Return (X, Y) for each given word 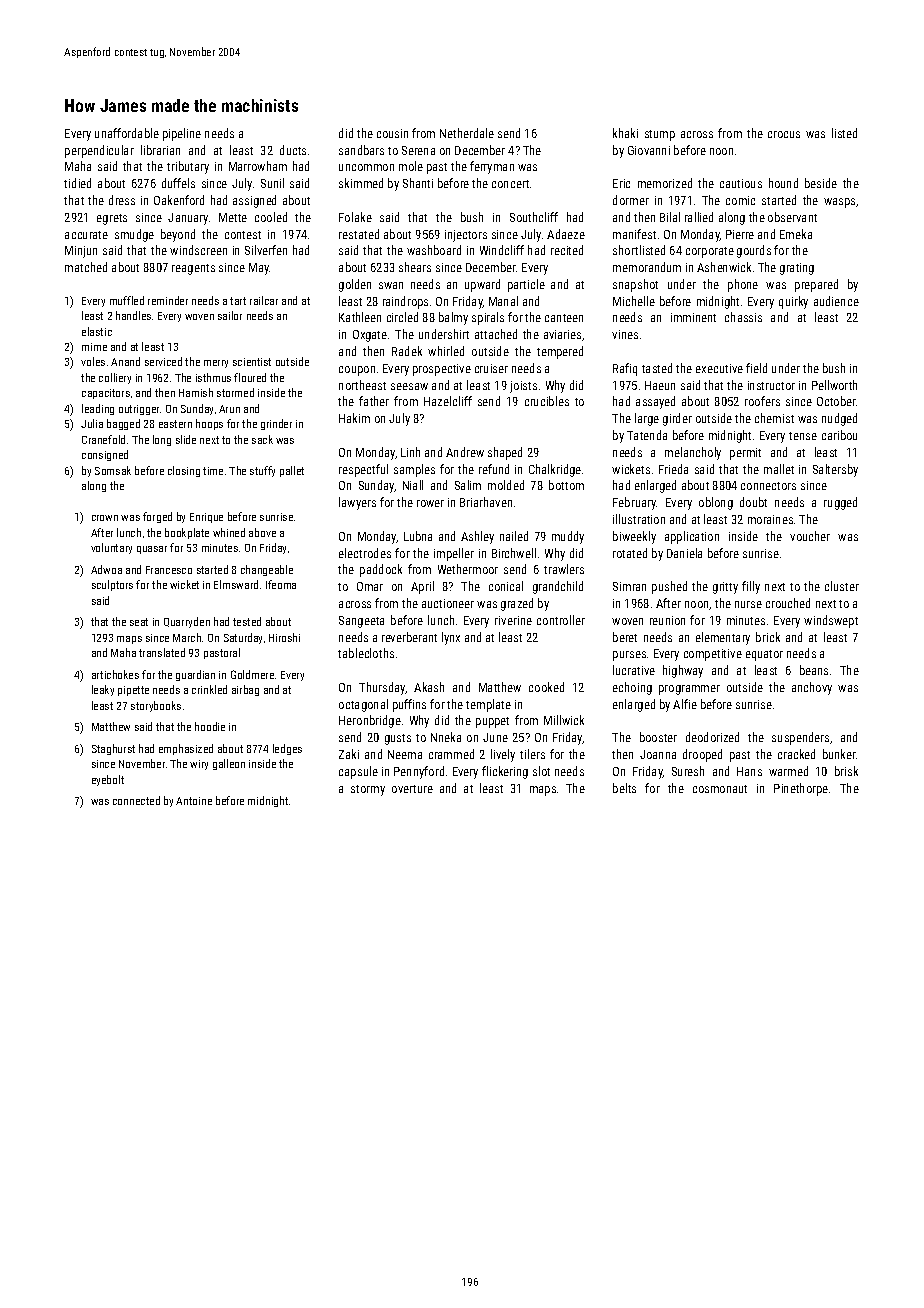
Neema (405, 754)
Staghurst (113, 749)
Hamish (196, 392)
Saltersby (835, 470)
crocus (784, 134)
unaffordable (127, 133)
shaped (505, 453)
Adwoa (106, 569)
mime (94, 347)
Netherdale (467, 133)
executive (719, 368)
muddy (568, 537)
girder (677, 419)
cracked (796, 754)
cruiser (491, 368)
